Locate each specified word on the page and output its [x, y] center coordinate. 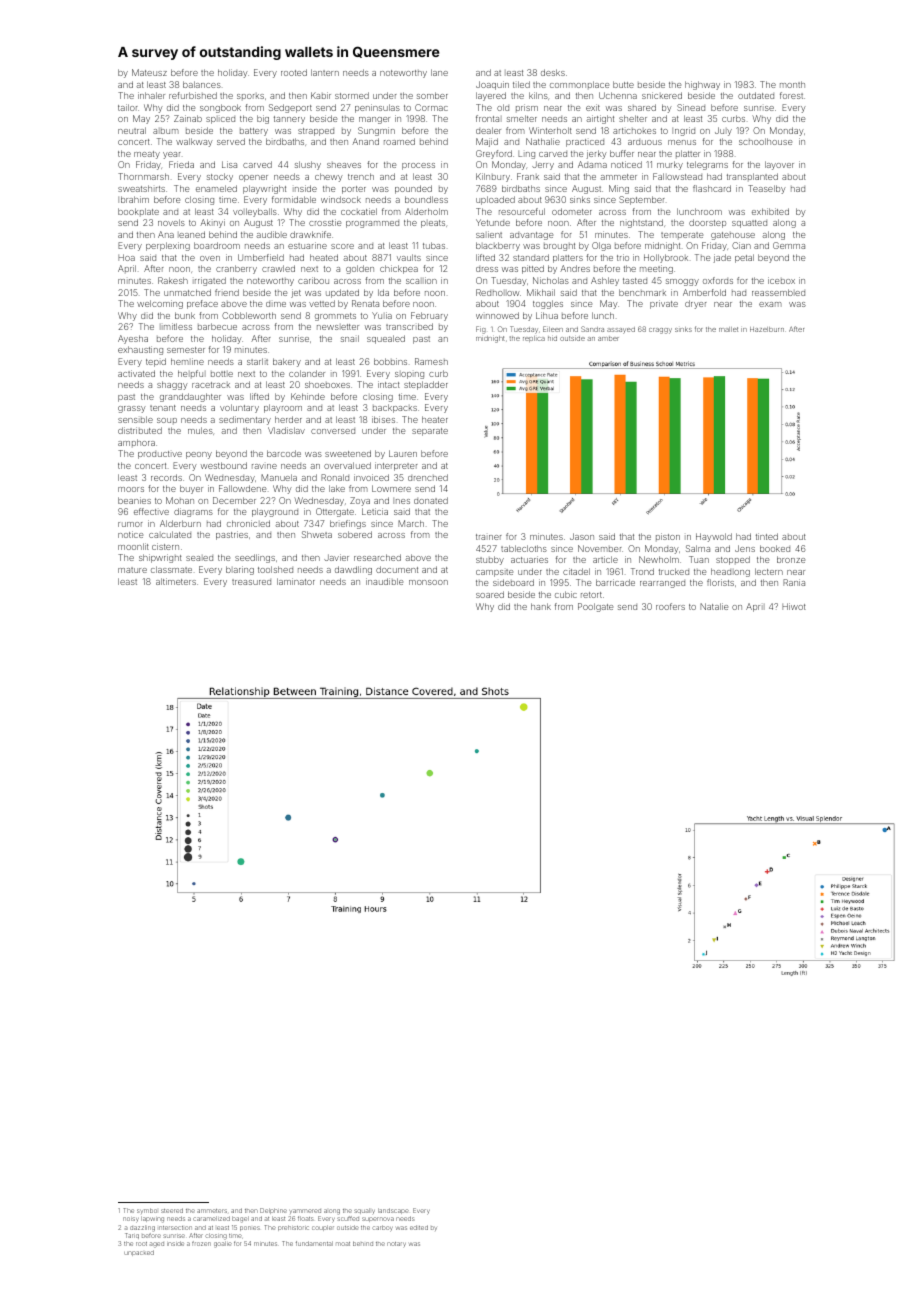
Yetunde [493, 222]
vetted [322, 303]
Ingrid [683, 131]
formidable [294, 199]
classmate [171, 569]
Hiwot [794, 606]
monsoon [428, 582]
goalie [223, 1244]
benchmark [642, 292]
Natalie [714, 606]
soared [490, 594]
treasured [251, 582]
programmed [372, 224]
